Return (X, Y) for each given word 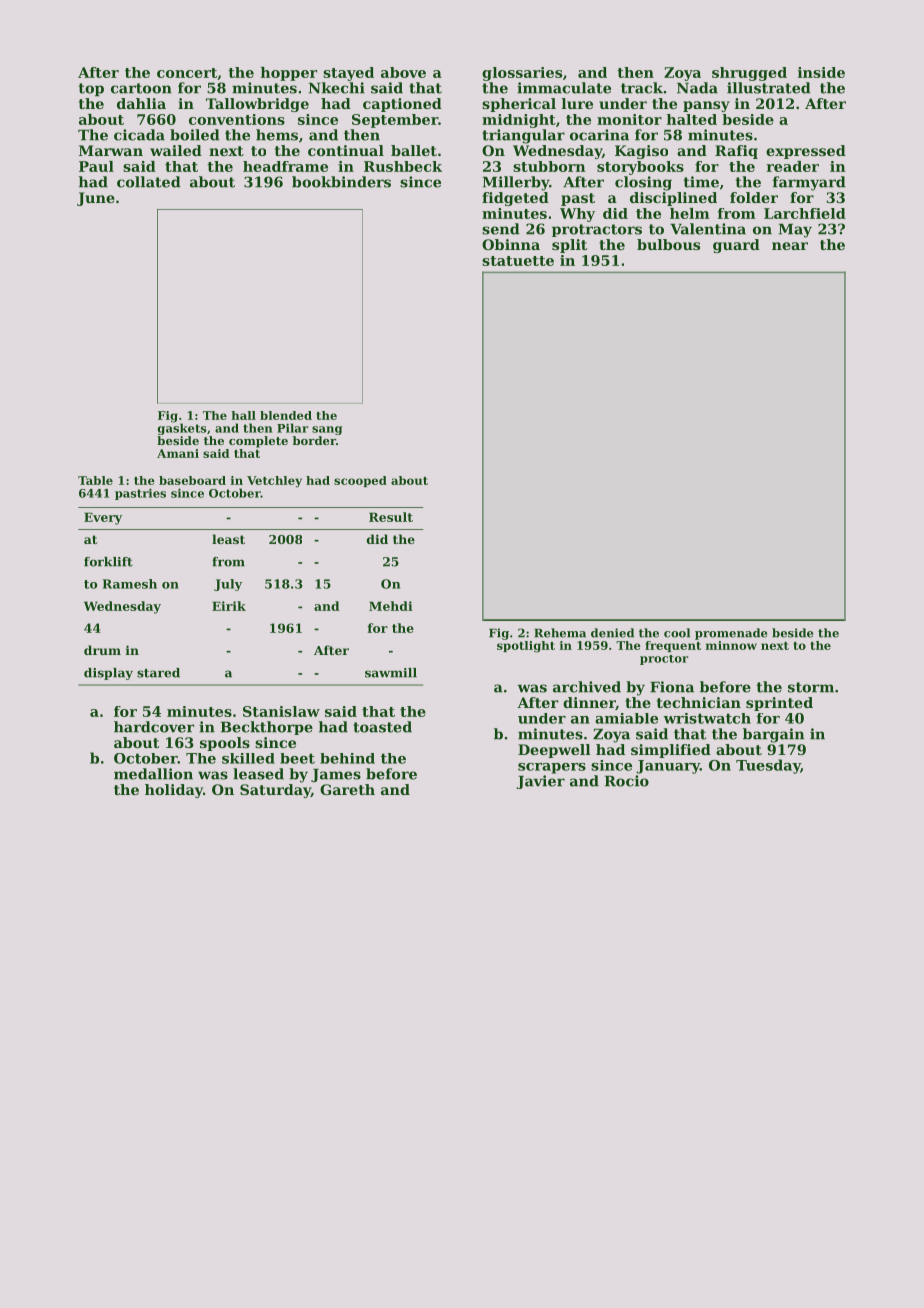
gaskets (182, 429)
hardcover (154, 727)
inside (821, 72)
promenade (731, 634)
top (91, 89)
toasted (382, 727)
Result (391, 517)
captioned (402, 105)
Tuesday (768, 766)
